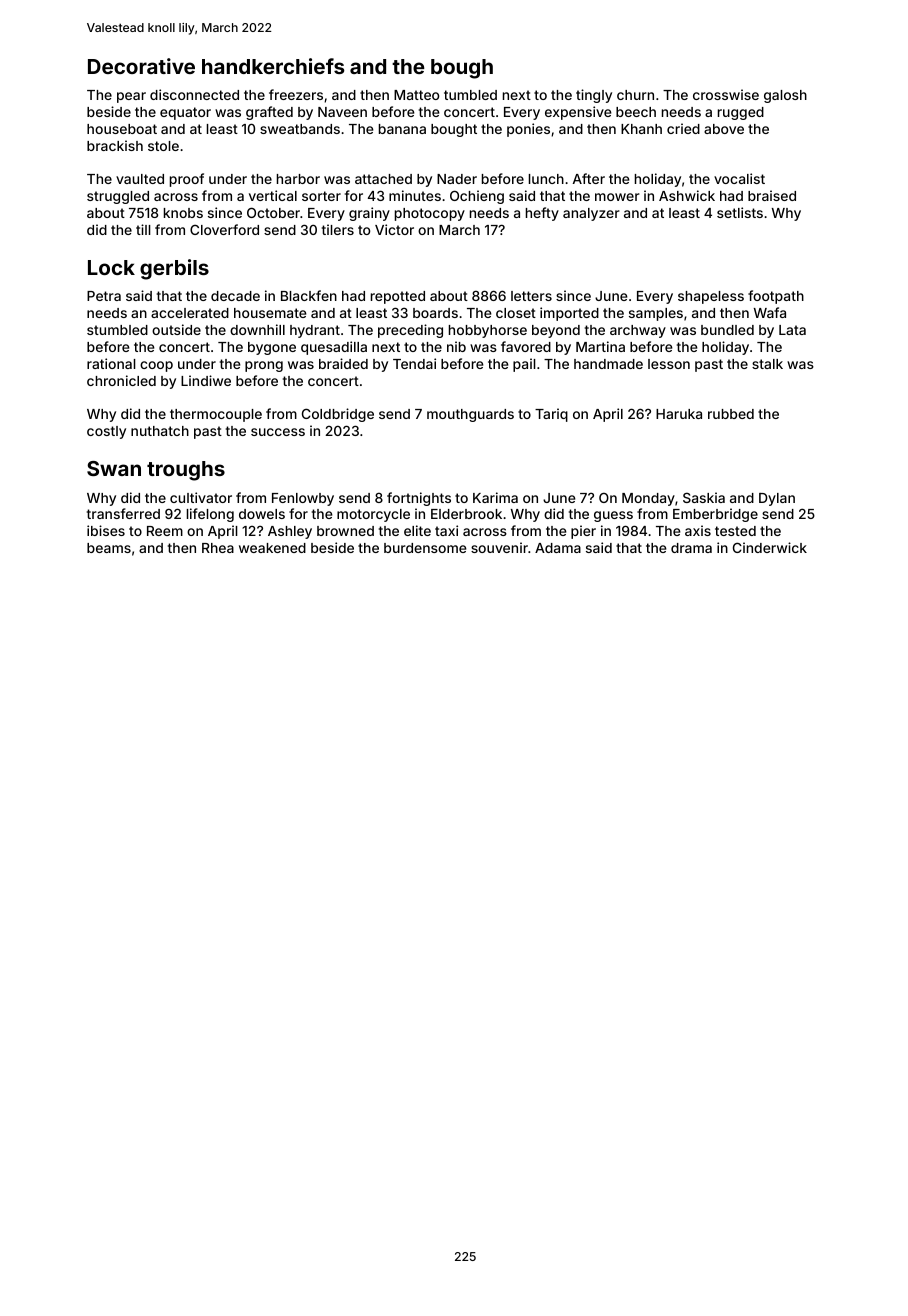 The width and height of the image is (908, 1316). What do you see at coordinates (273, 212) in the image?
I see `October` at bounding box center [273, 212].
